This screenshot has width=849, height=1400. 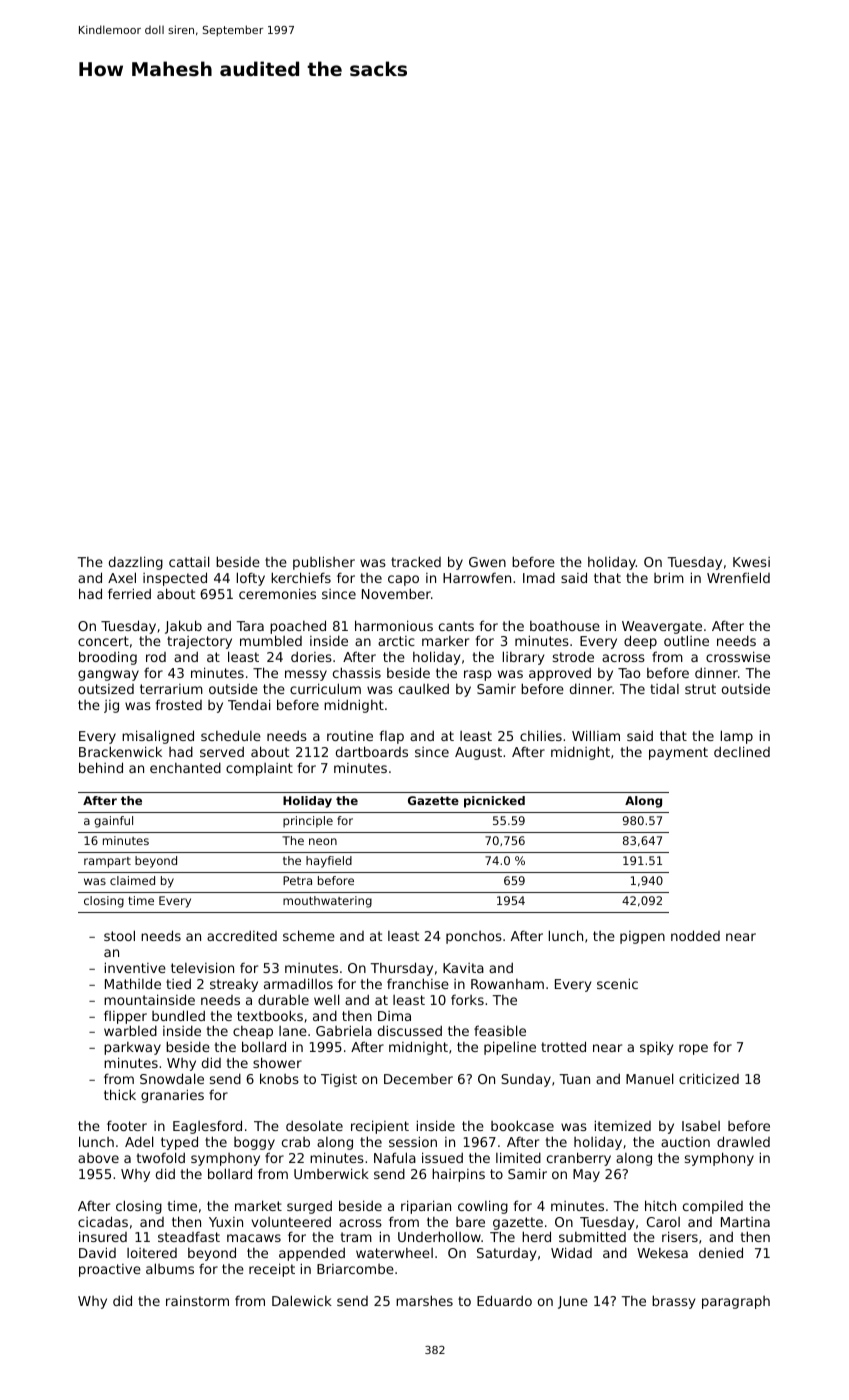 I want to click on cattail, so click(x=189, y=561).
